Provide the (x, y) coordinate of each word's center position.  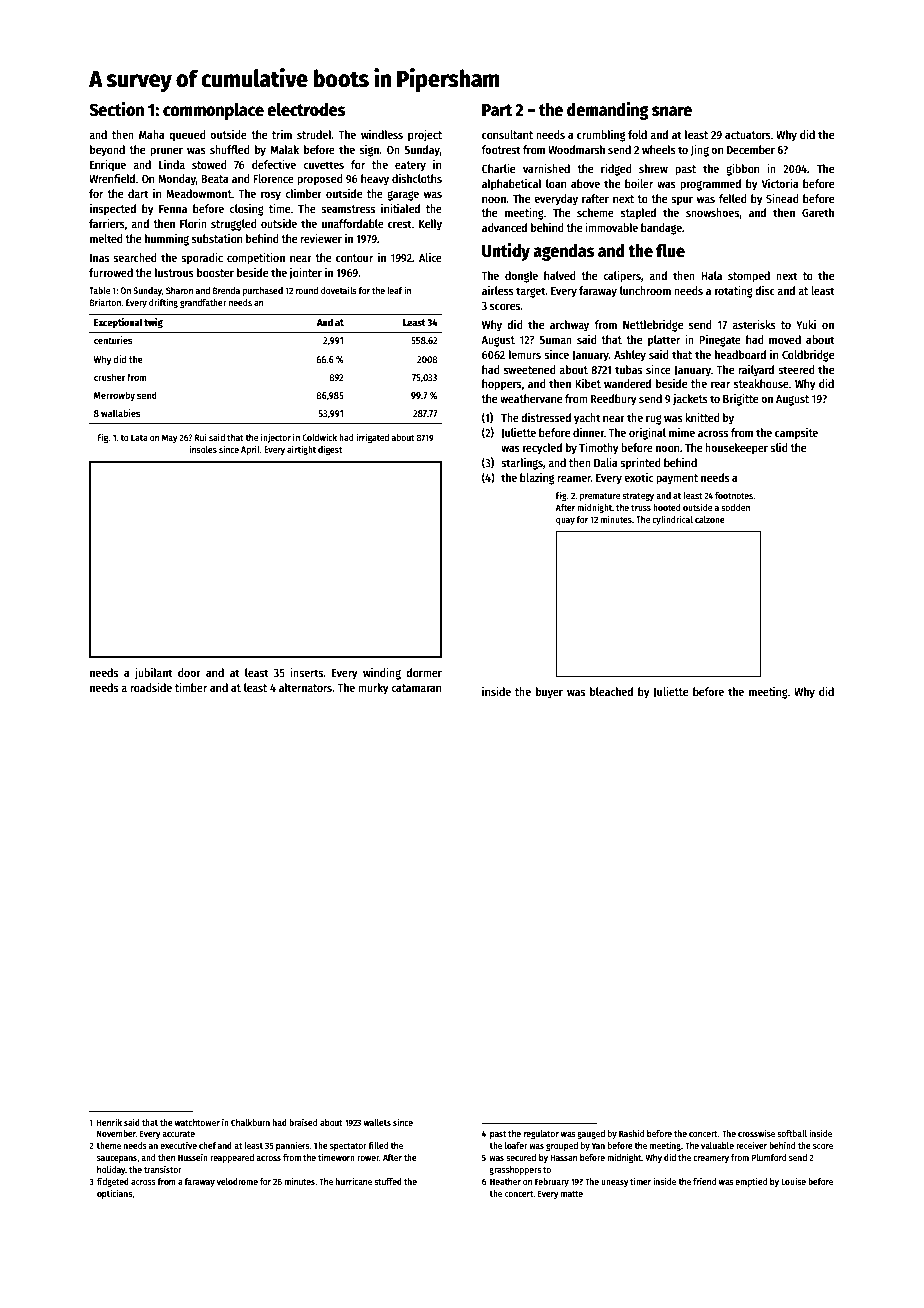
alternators (305, 687)
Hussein (193, 1157)
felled (733, 198)
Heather (505, 1181)
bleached (611, 691)
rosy (271, 196)
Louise (793, 1181)
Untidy (506, 252)
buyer (549, 693)
